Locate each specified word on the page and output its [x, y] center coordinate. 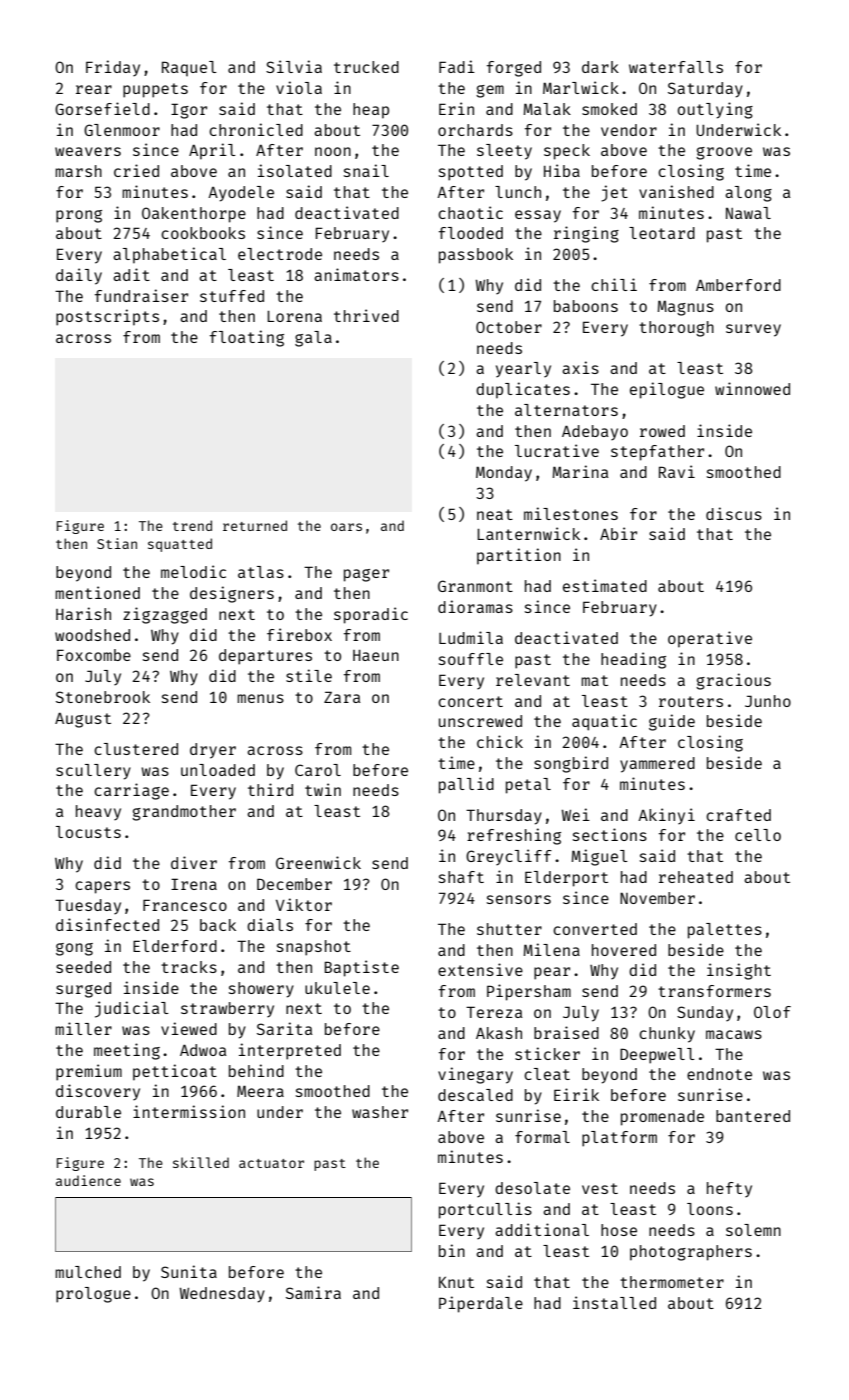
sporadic [371, 615]
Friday [113, 68]
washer [380, 1112]
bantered [753, 1116]
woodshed [92, 635]
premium [89, 1072]
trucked [366, 67]
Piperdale [481, 1304]
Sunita [189, 1271]
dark [600, 67]
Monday [504, 474]
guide [672, 722]
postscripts [107, 317]
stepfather [657, 453]
